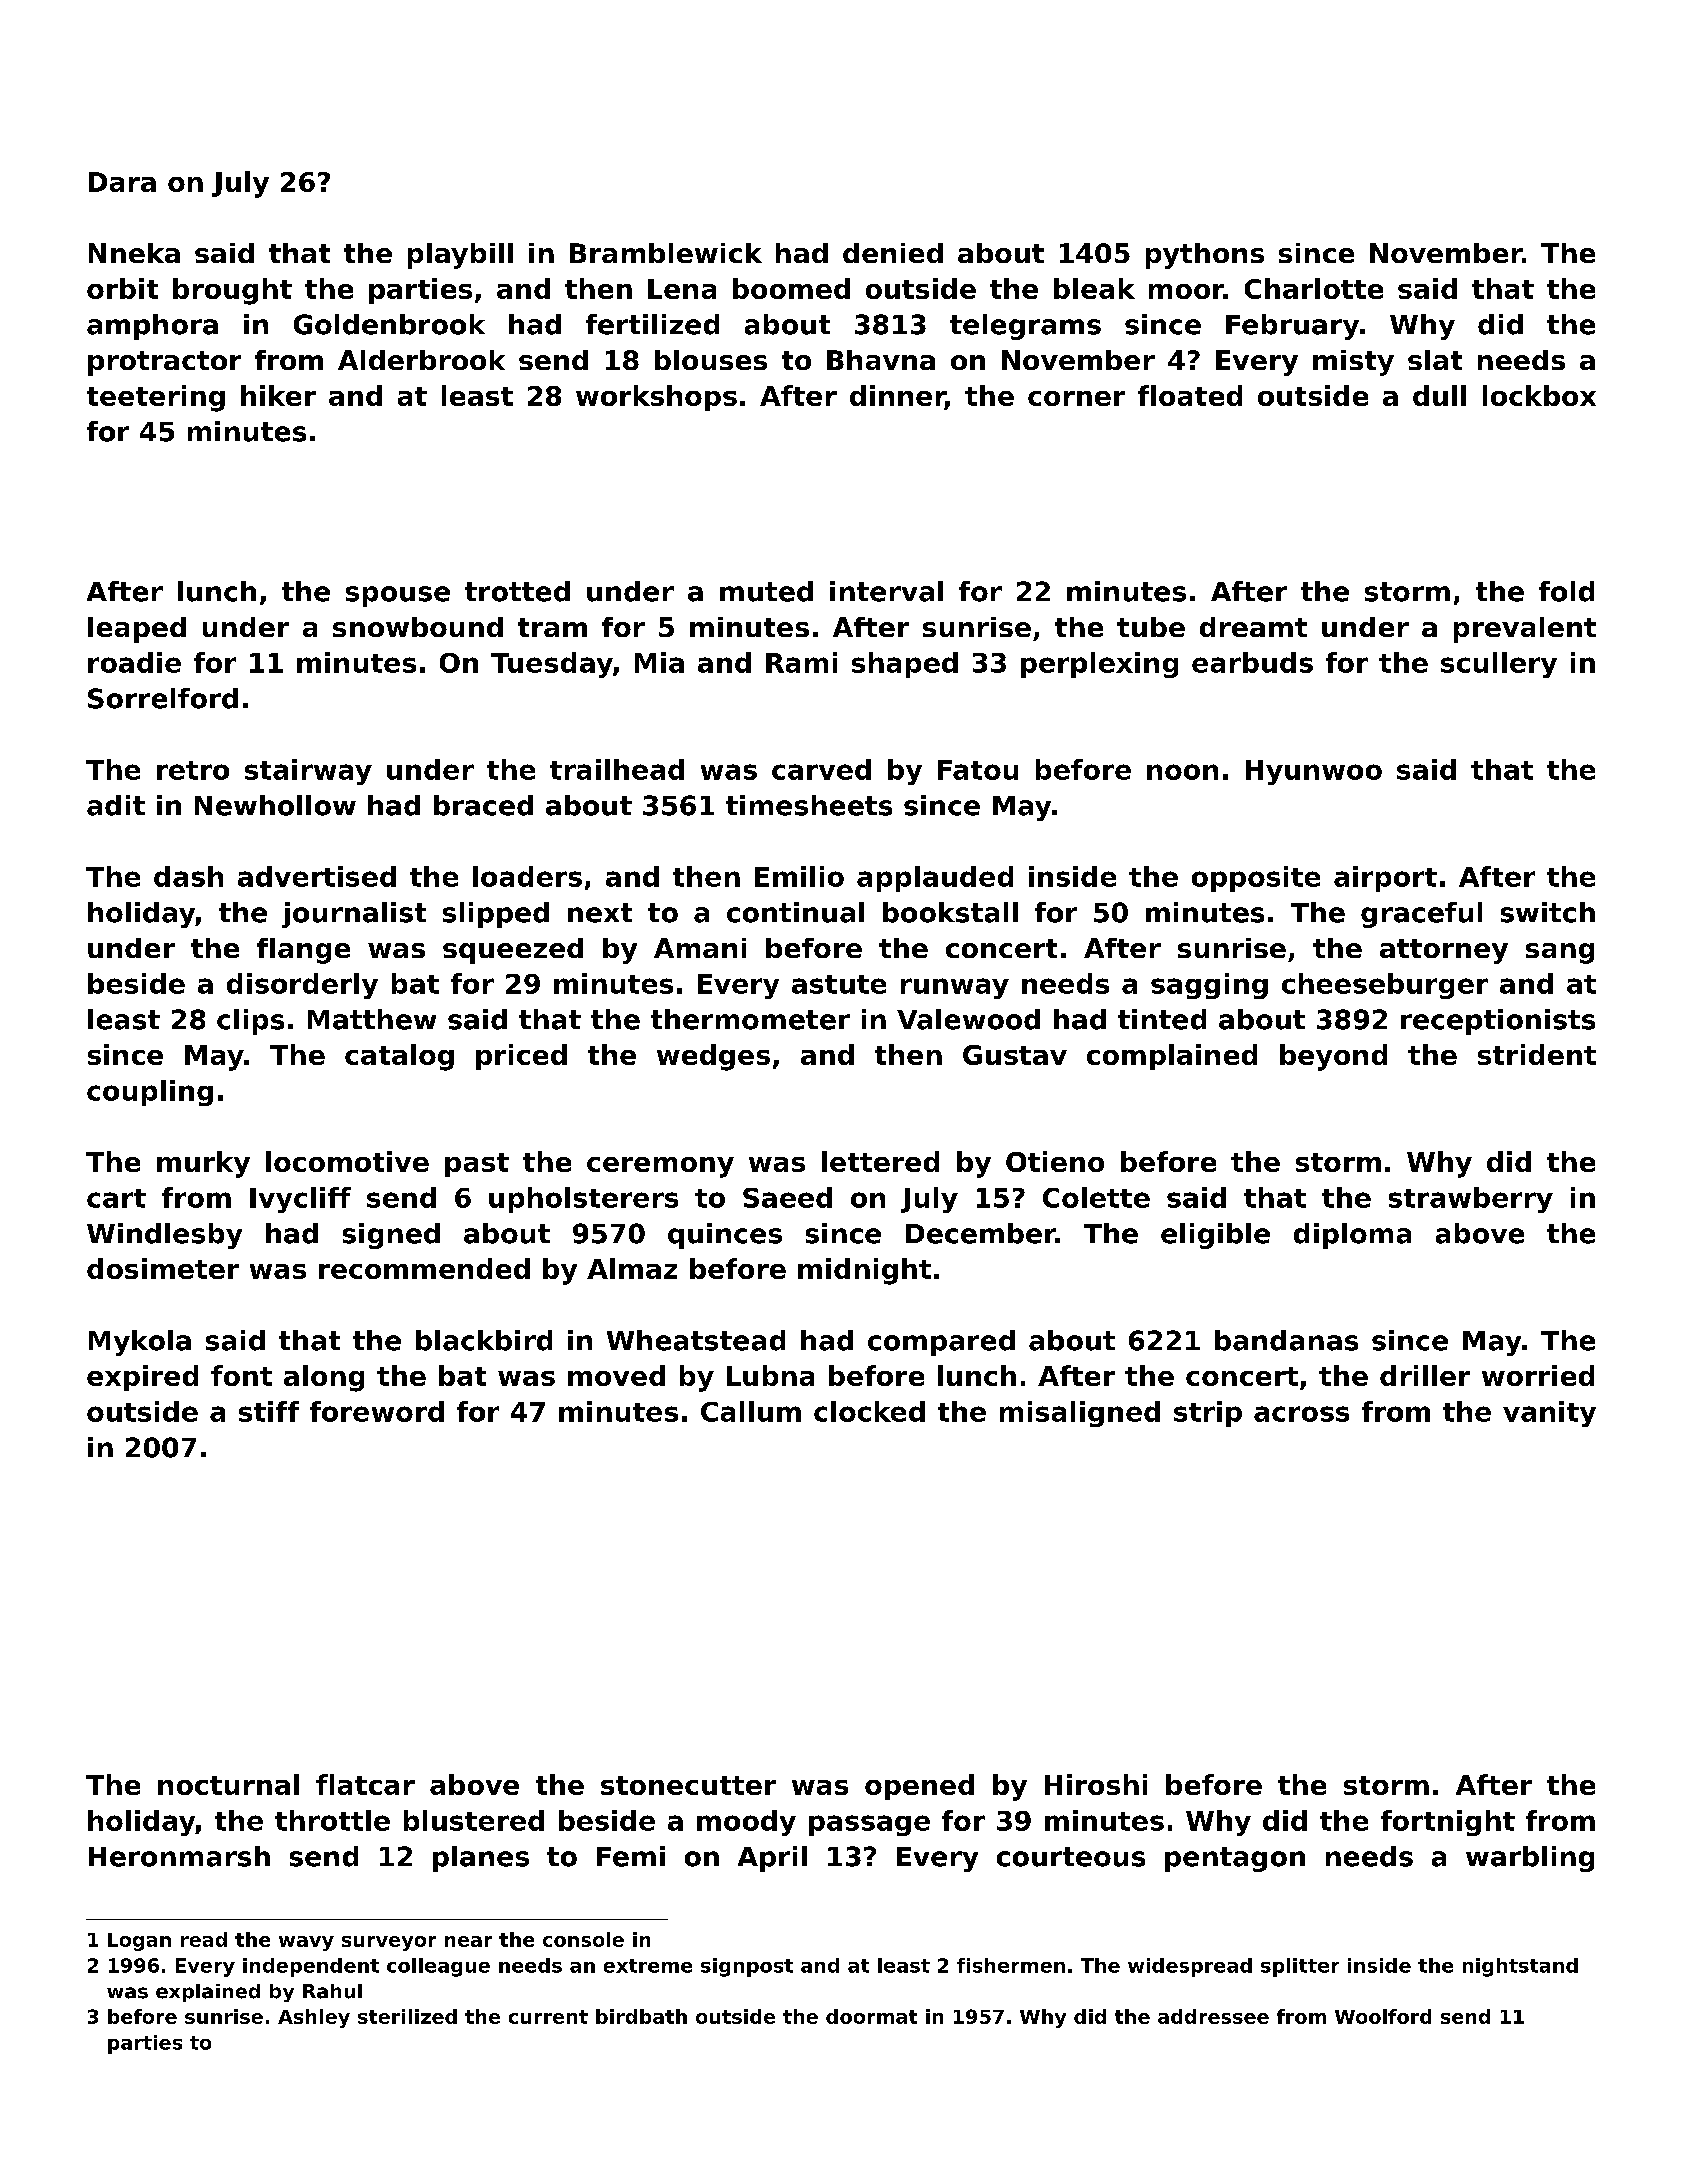 The height and width of the image is (2178, 1683). What do you see at coordinates (801, 662) in the image?
I see `Rami` at bounding box center [801, 662].
